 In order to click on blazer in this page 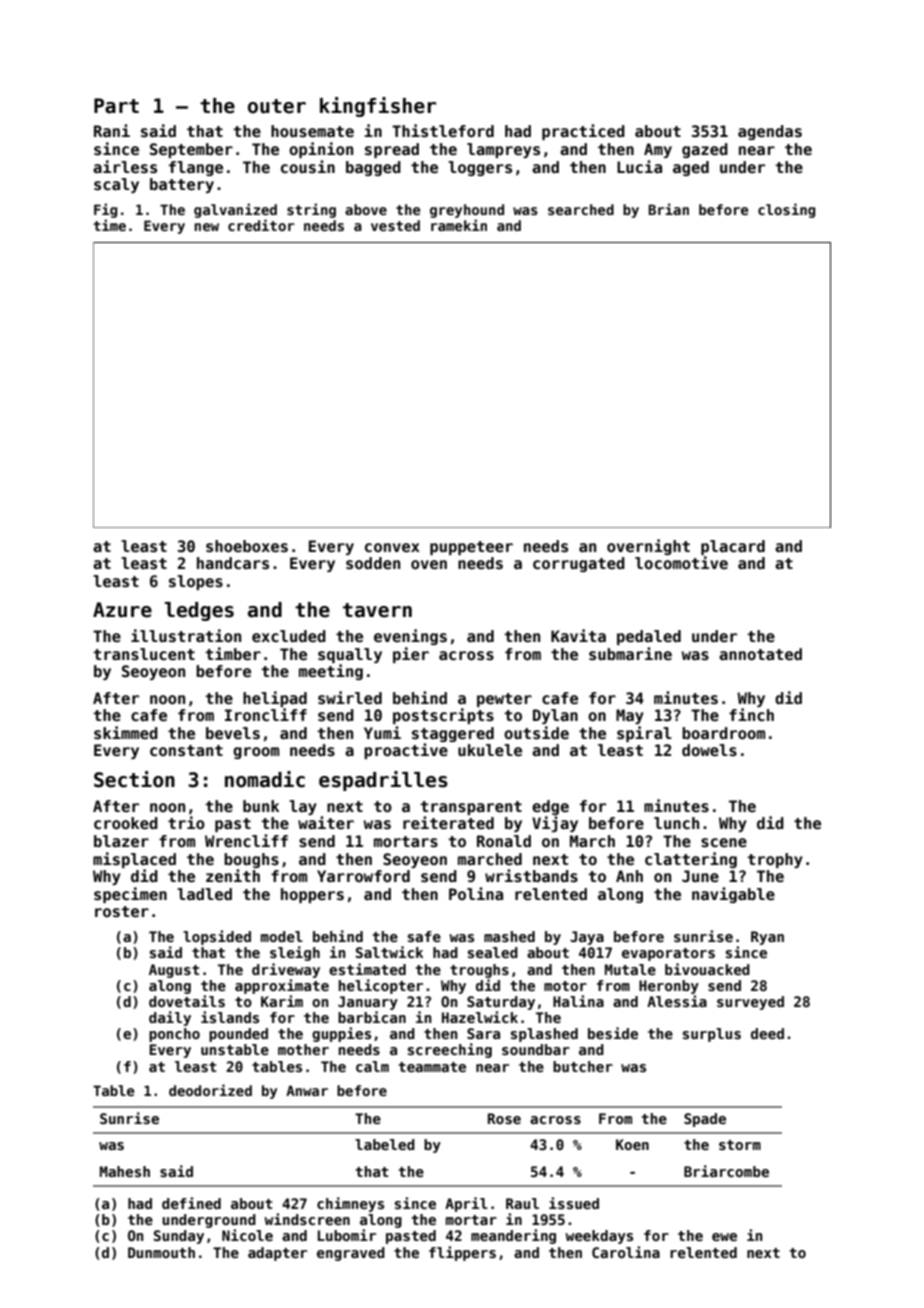, I will do `click(121, 841)`.
